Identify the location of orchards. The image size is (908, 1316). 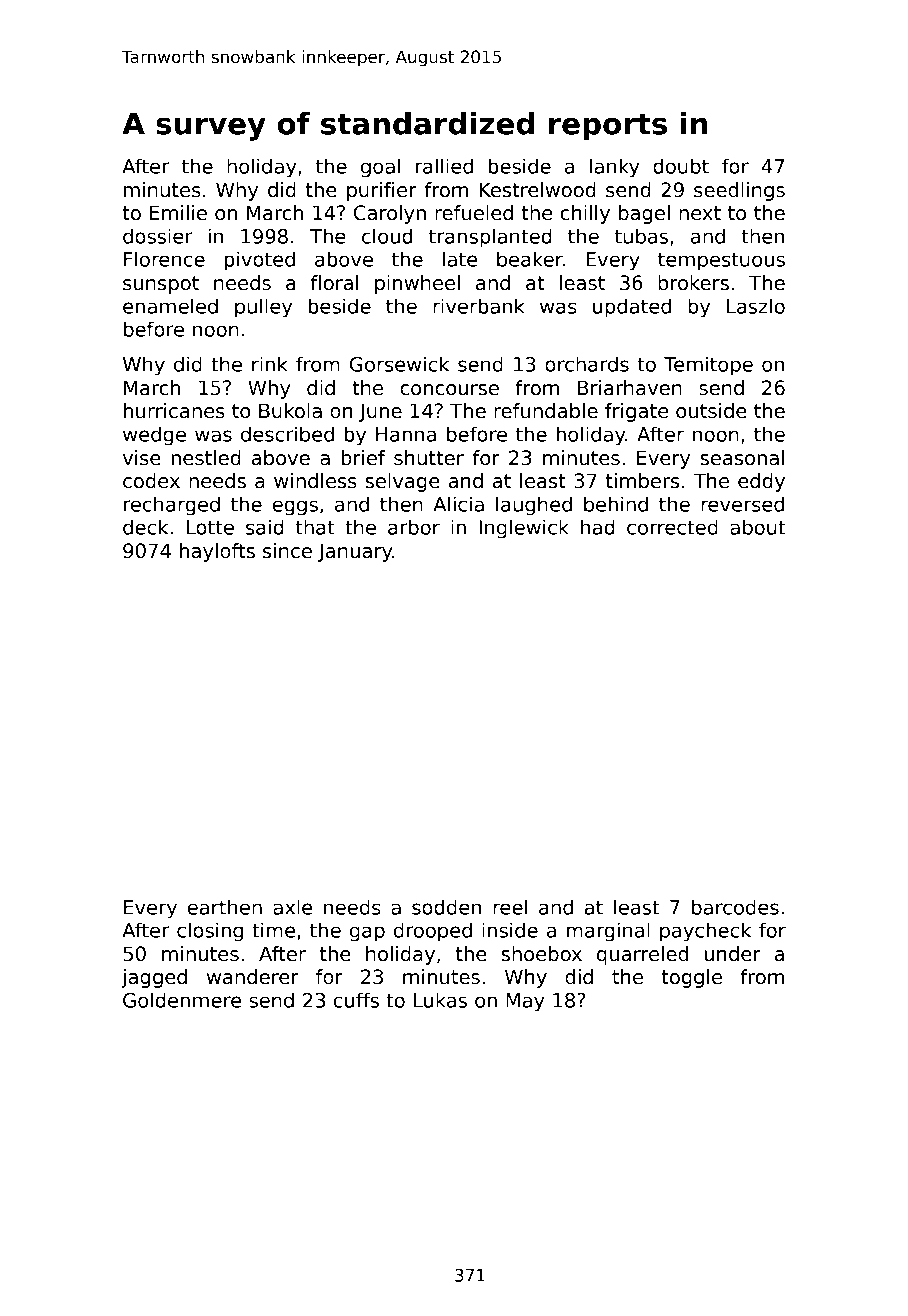
(587, 364).
